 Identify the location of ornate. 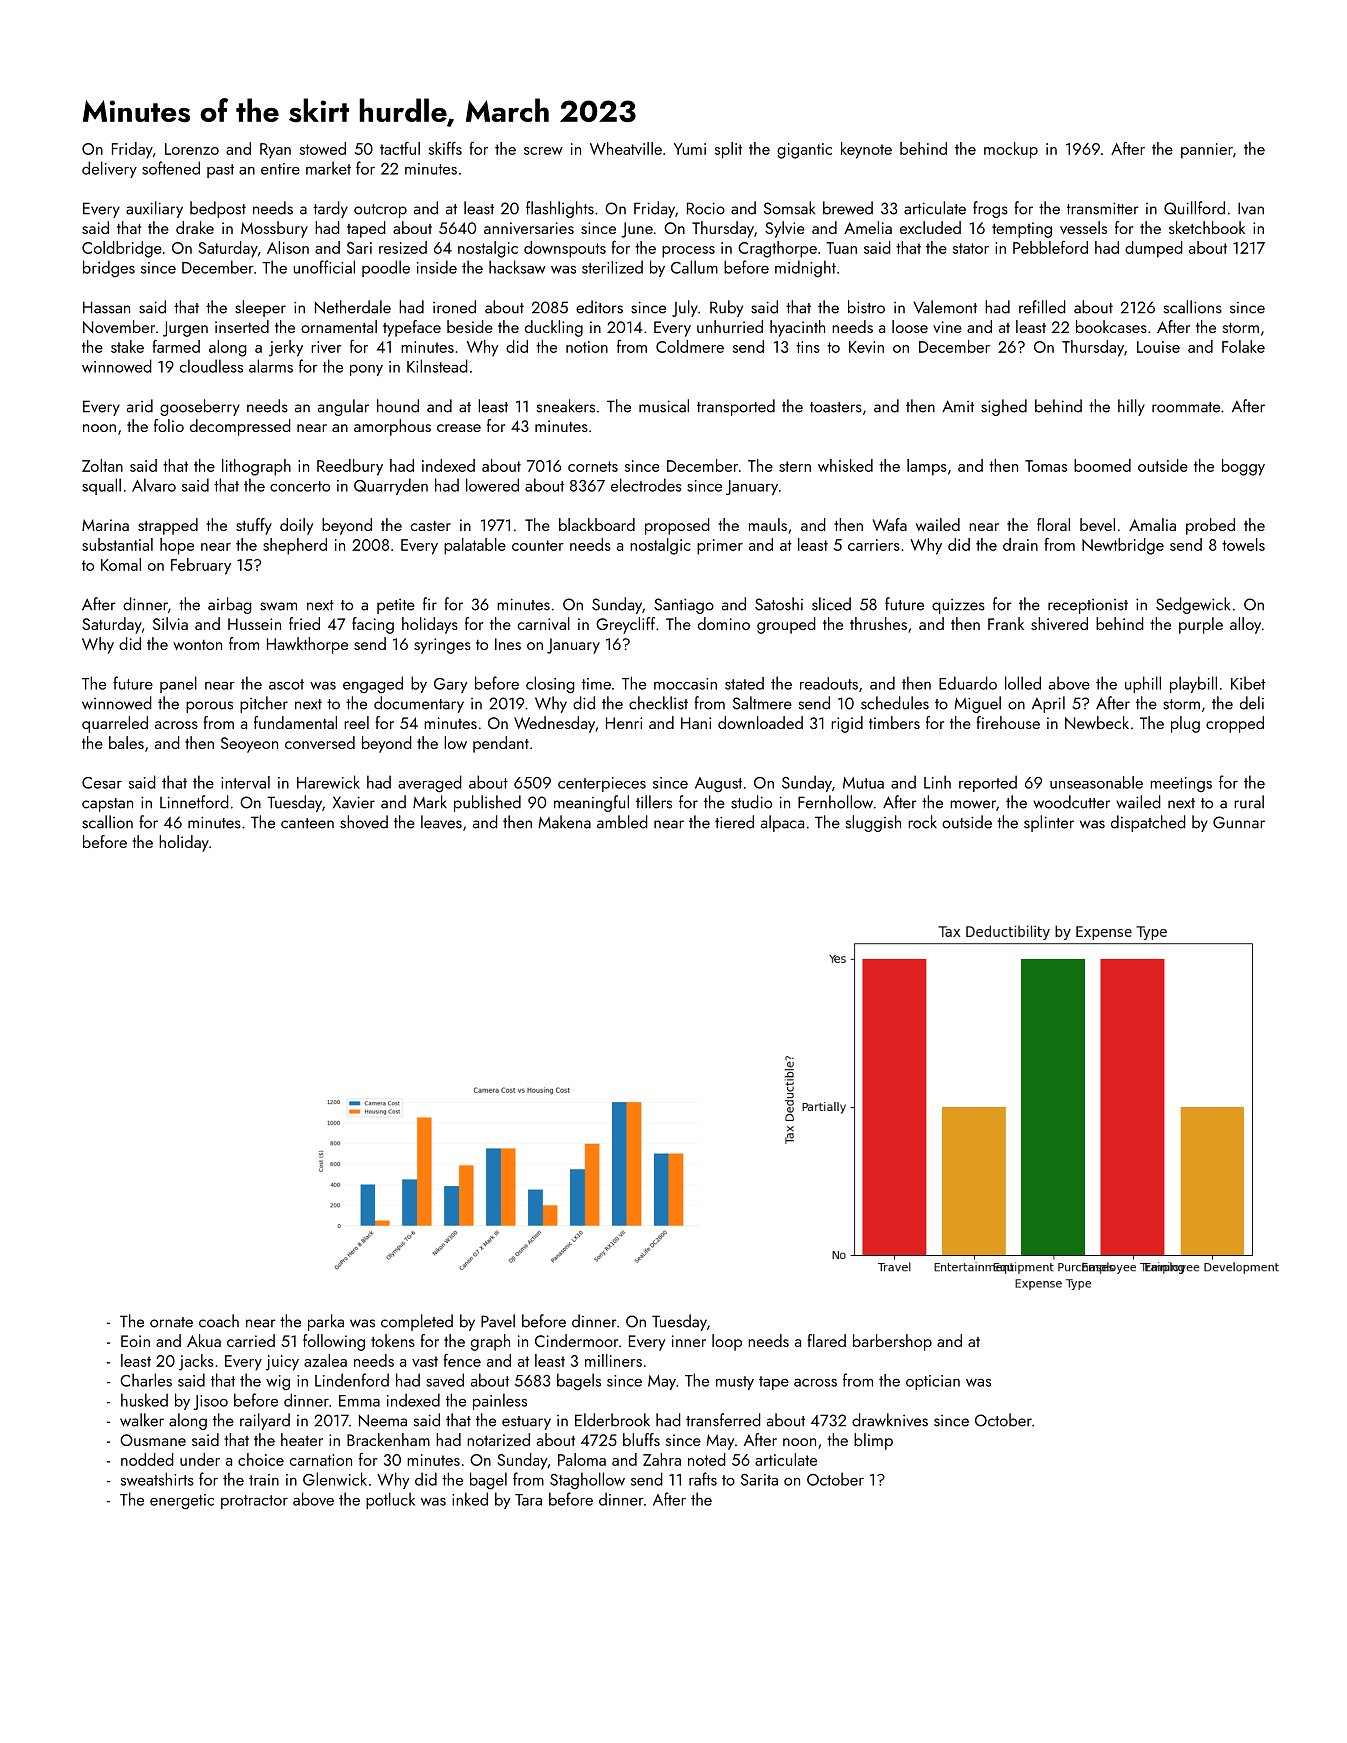
(171, 1322).
